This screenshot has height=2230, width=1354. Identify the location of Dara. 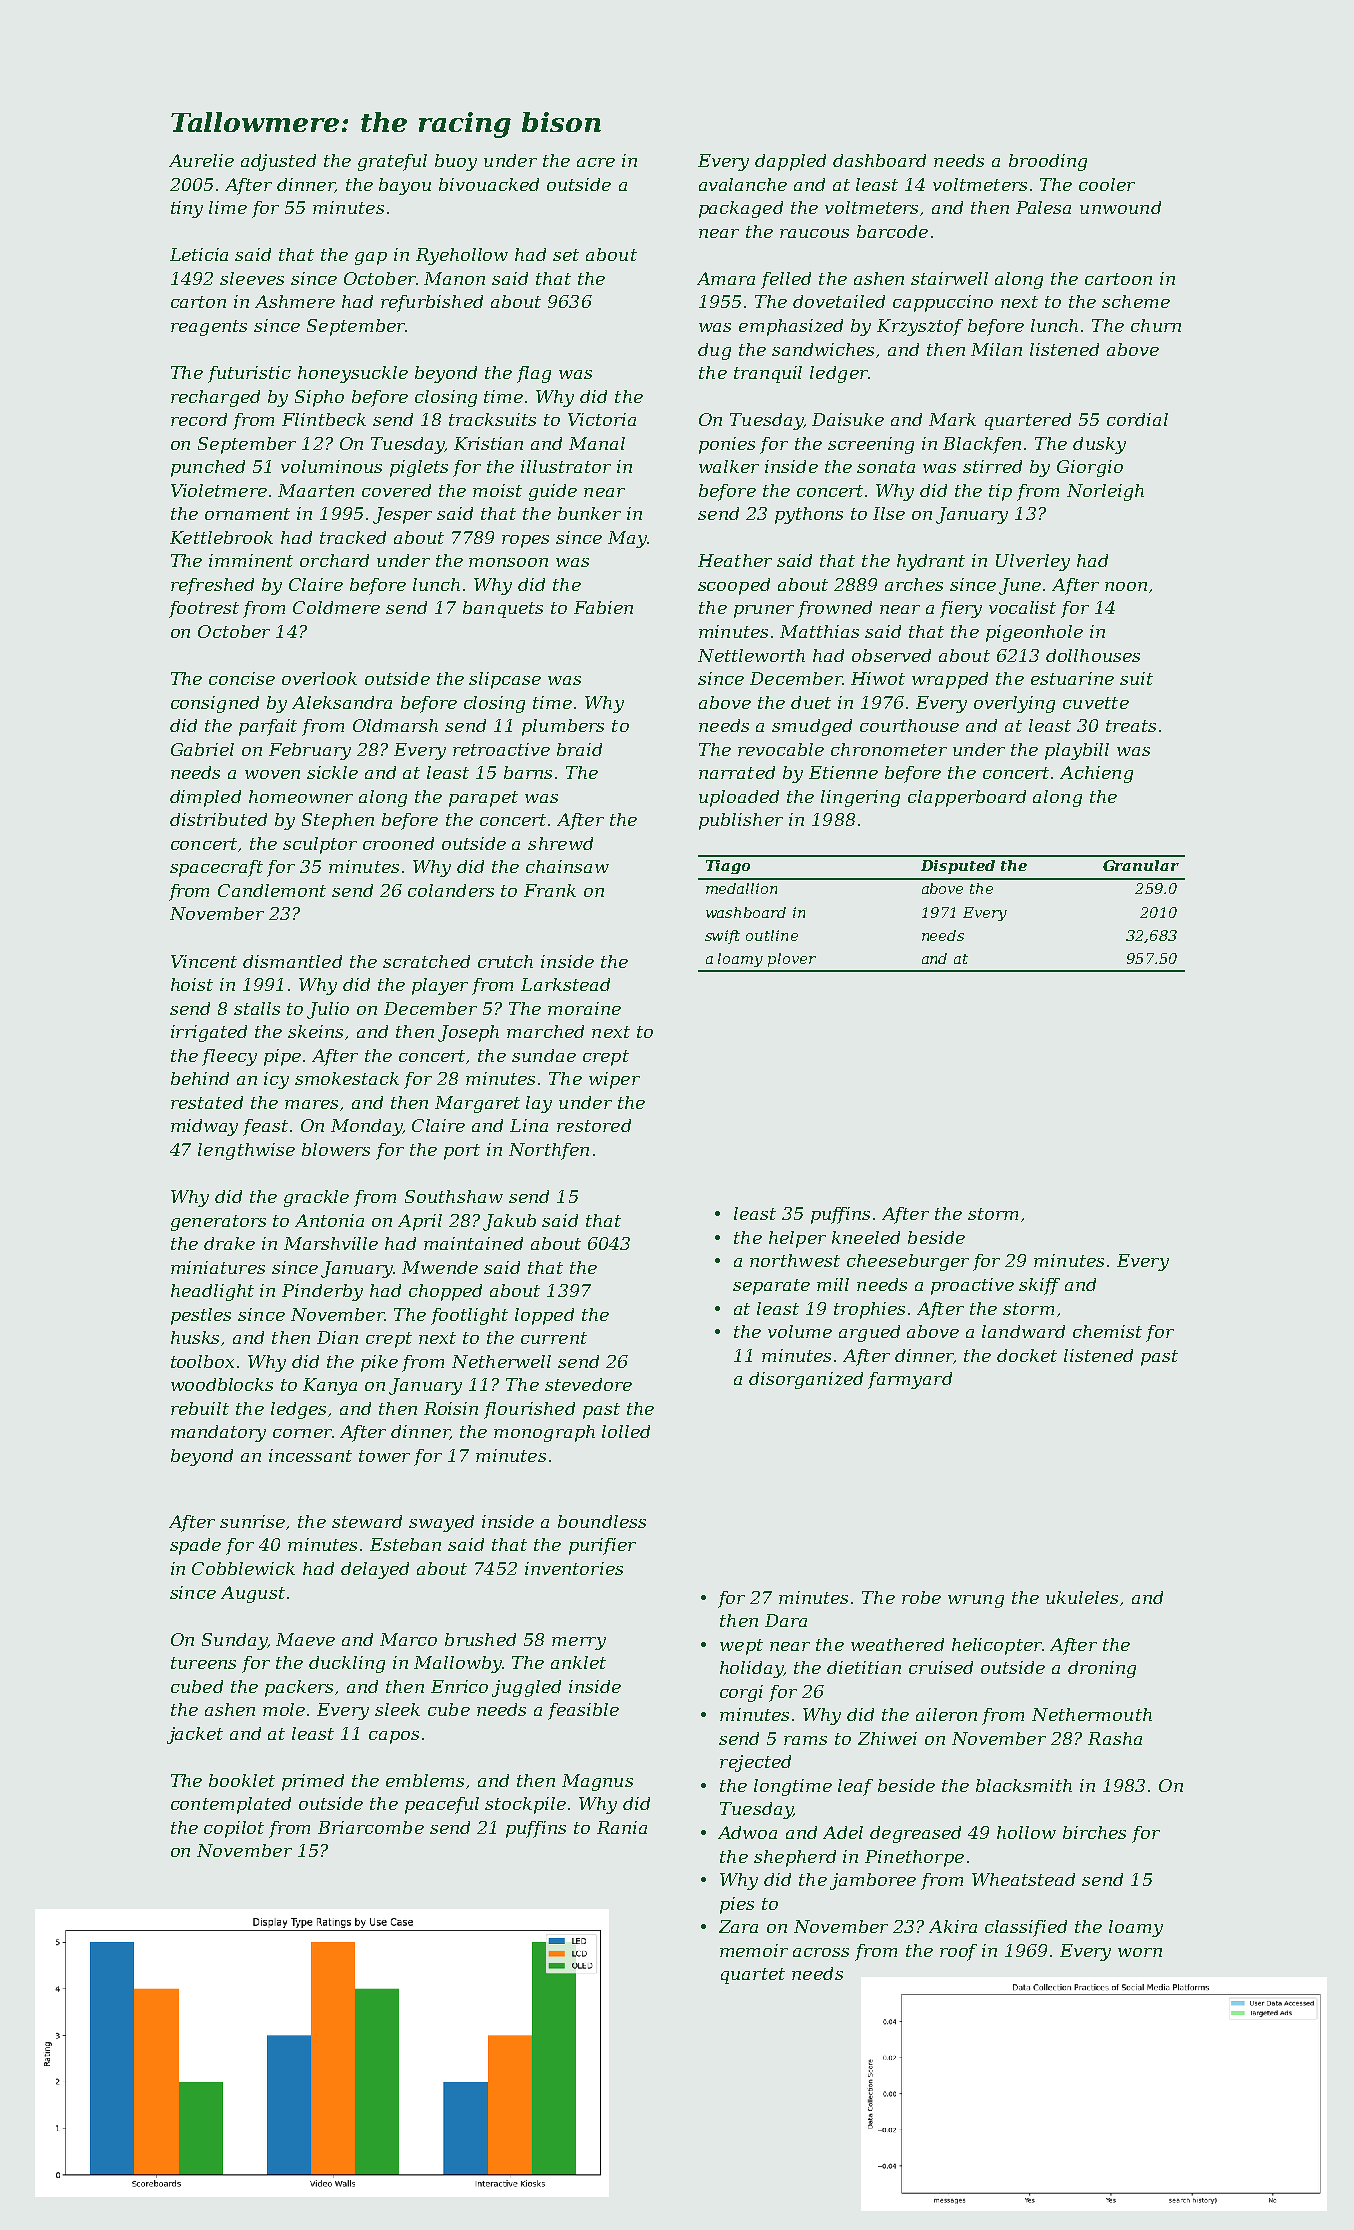
(786, 1620).
